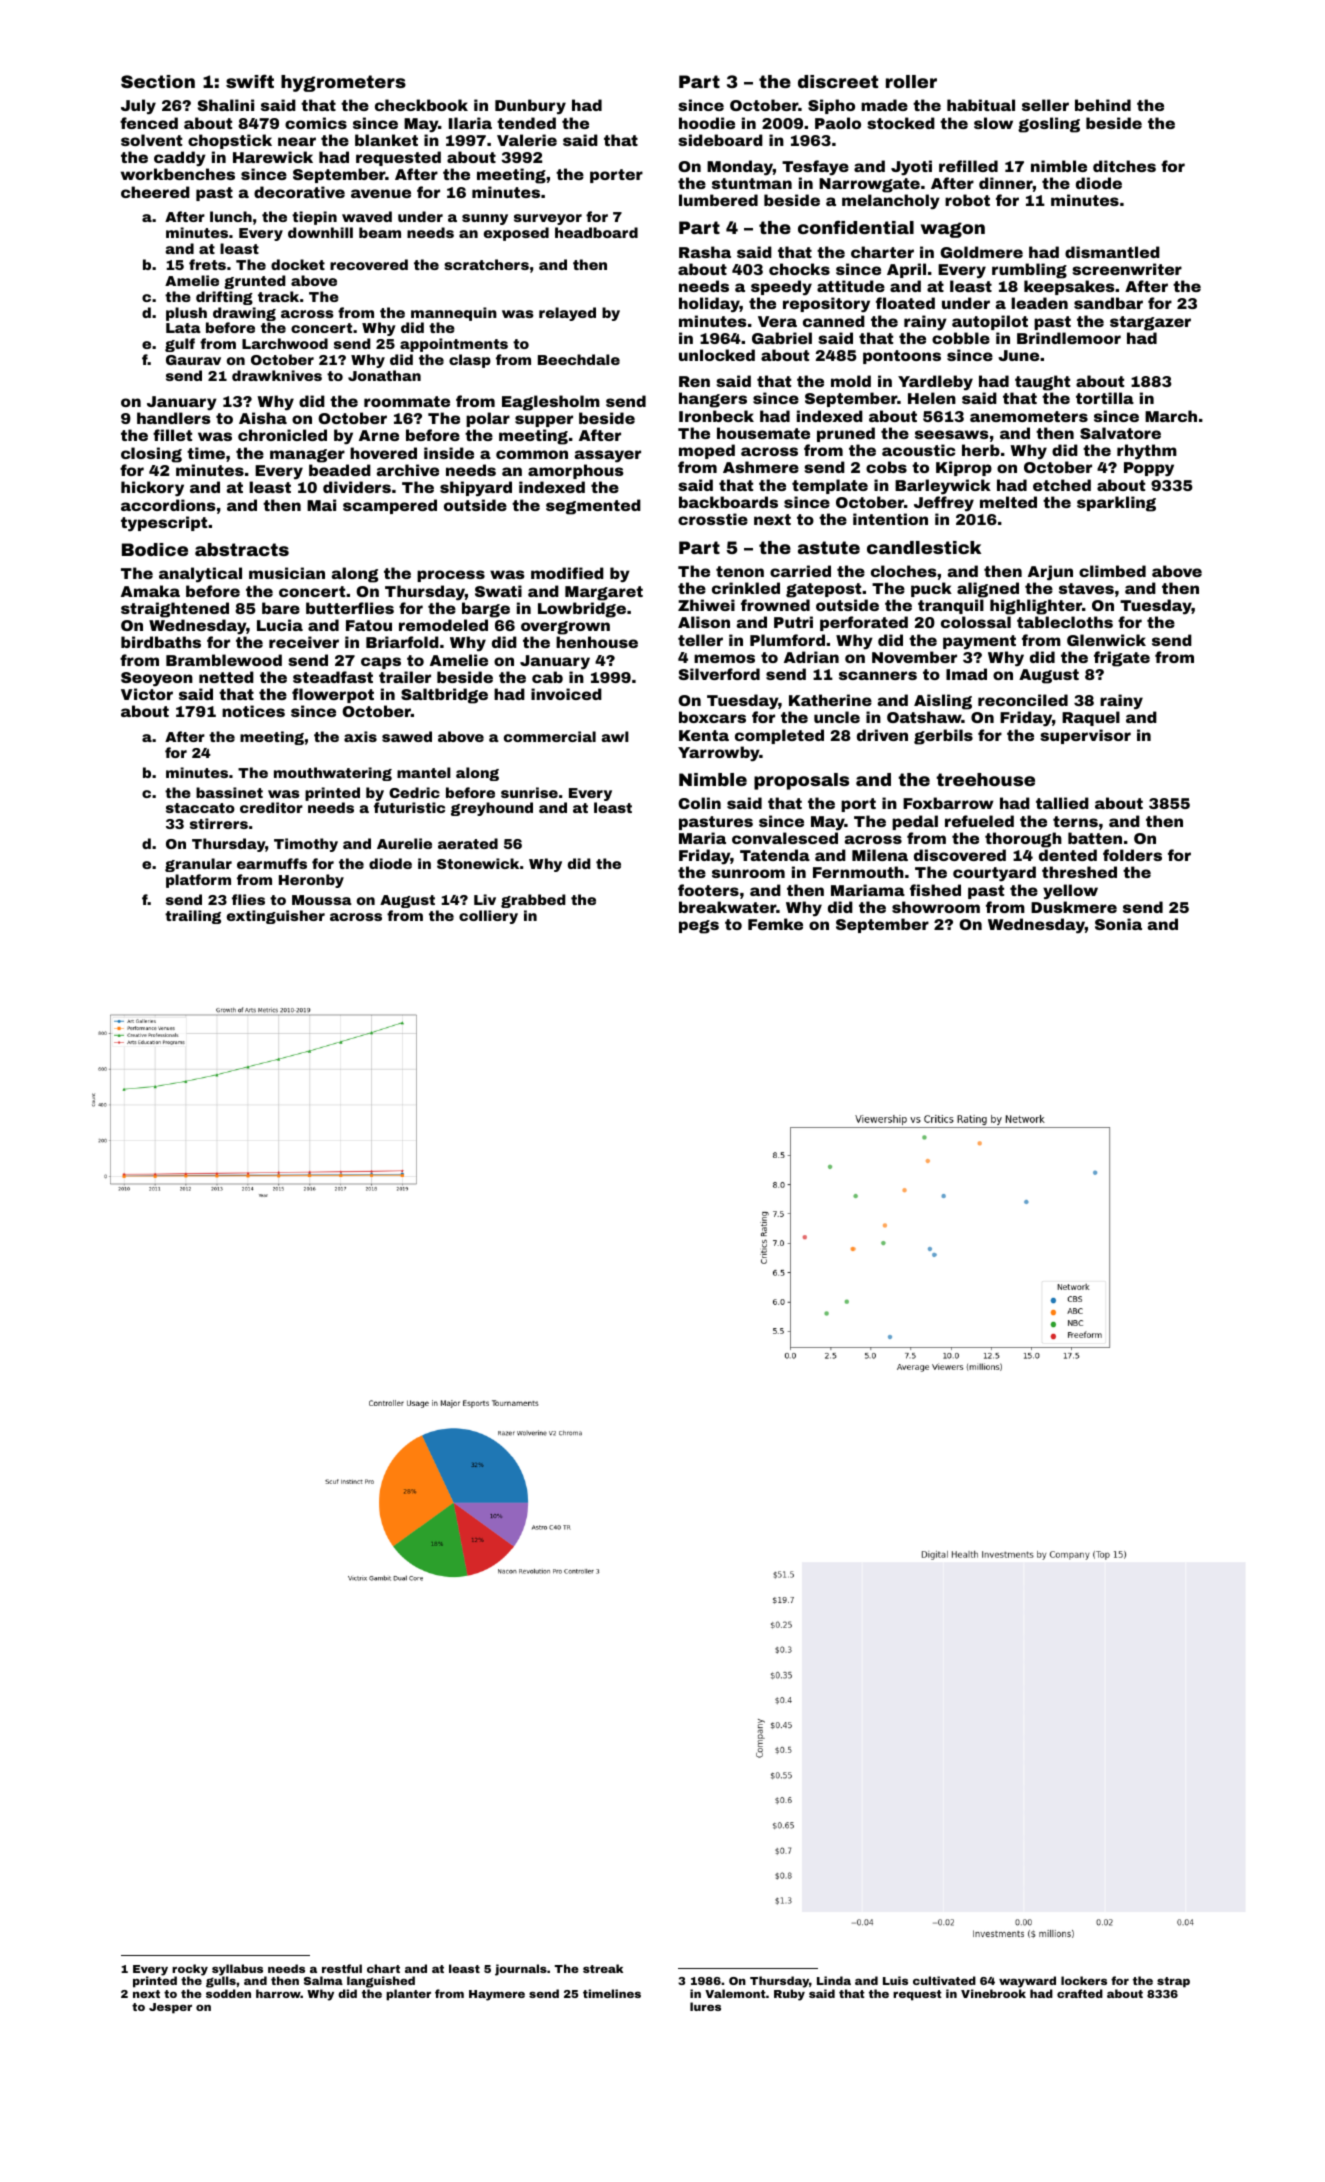 Image resolution: width=1325 pixels, height=2182 pixels. I want to click on pegs, so click(699, 927).
